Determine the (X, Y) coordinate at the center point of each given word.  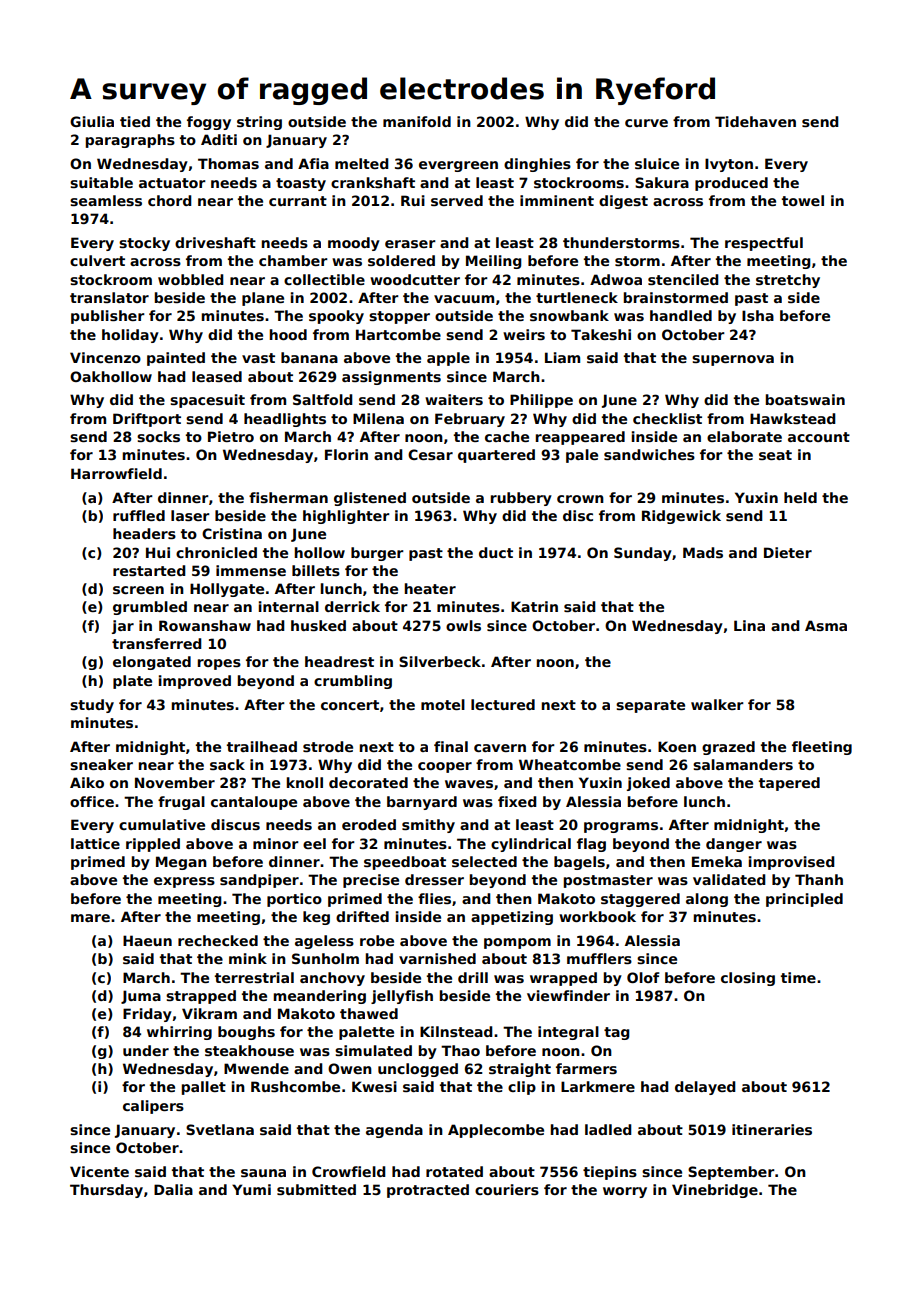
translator (109, 297)
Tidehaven (755, 121)
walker (717, 704)
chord (170, 200)
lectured (503, 704)
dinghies (537, 165)
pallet (203, 1088)
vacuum (464, 299)
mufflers (599, 958)
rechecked (218, 940)
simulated (373, 1050)
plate (132, 682)
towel (803, 200)
